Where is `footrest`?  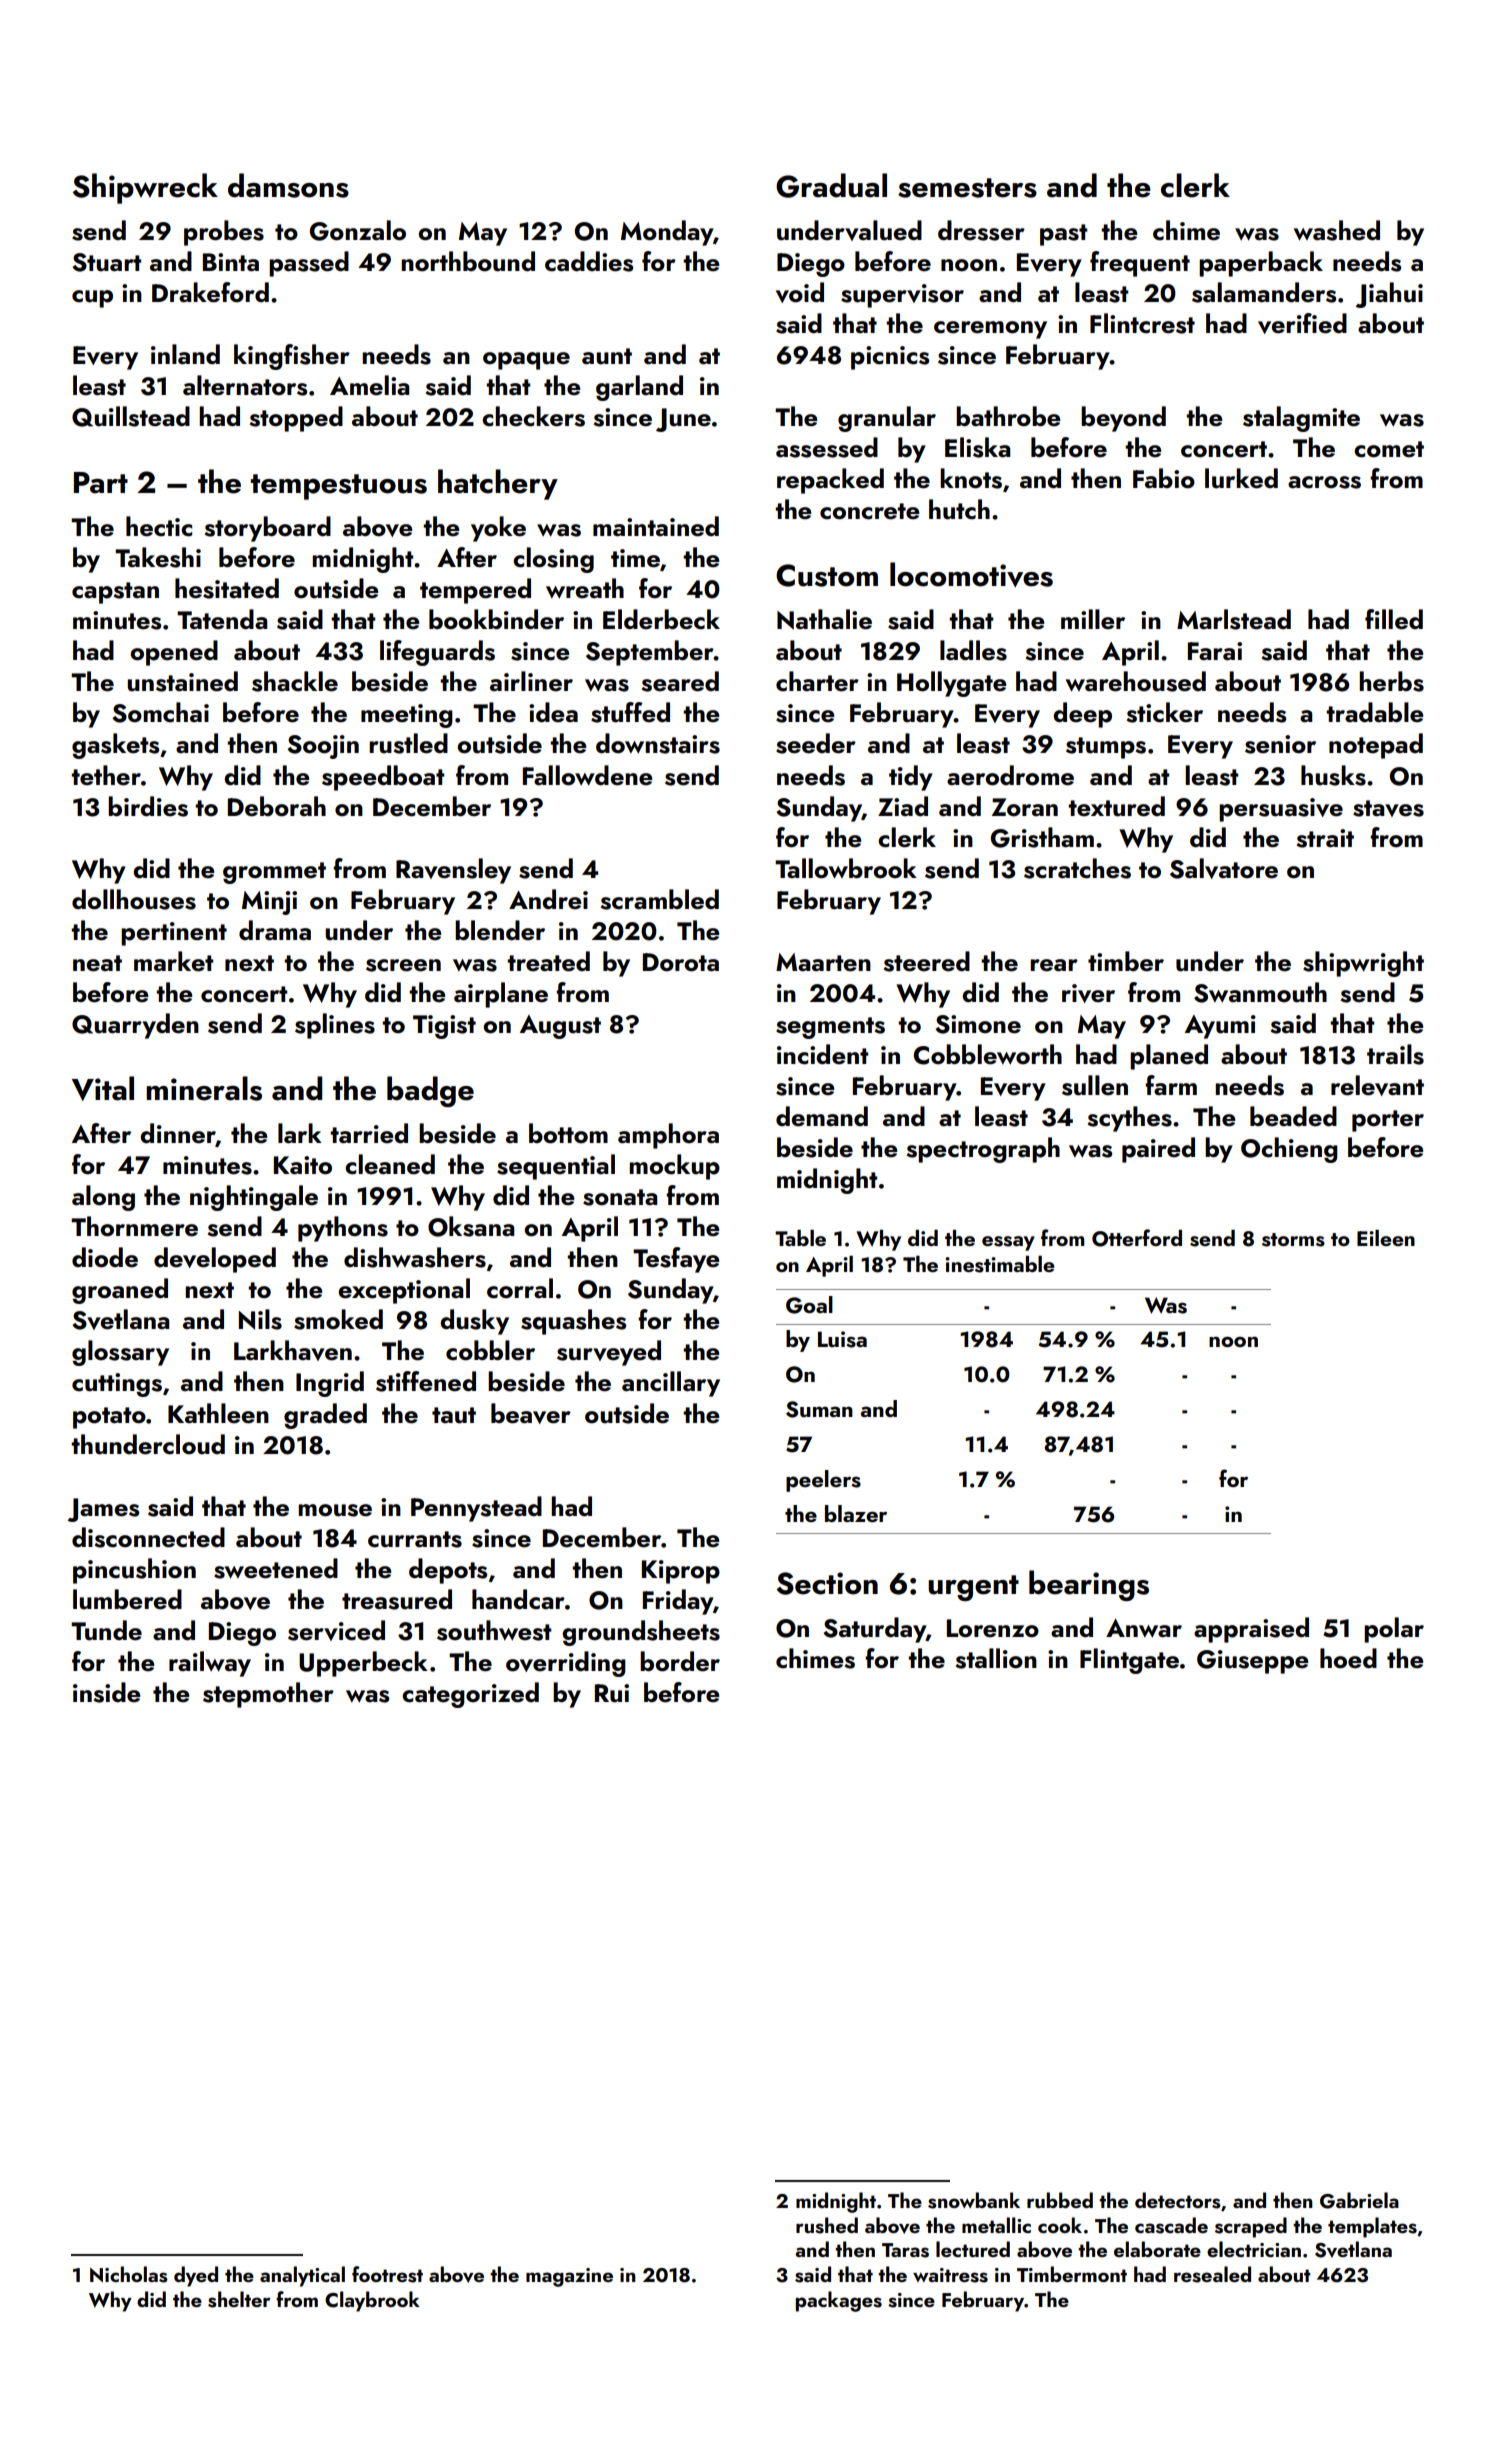
footrest is located at coordinates (387, 2274).
